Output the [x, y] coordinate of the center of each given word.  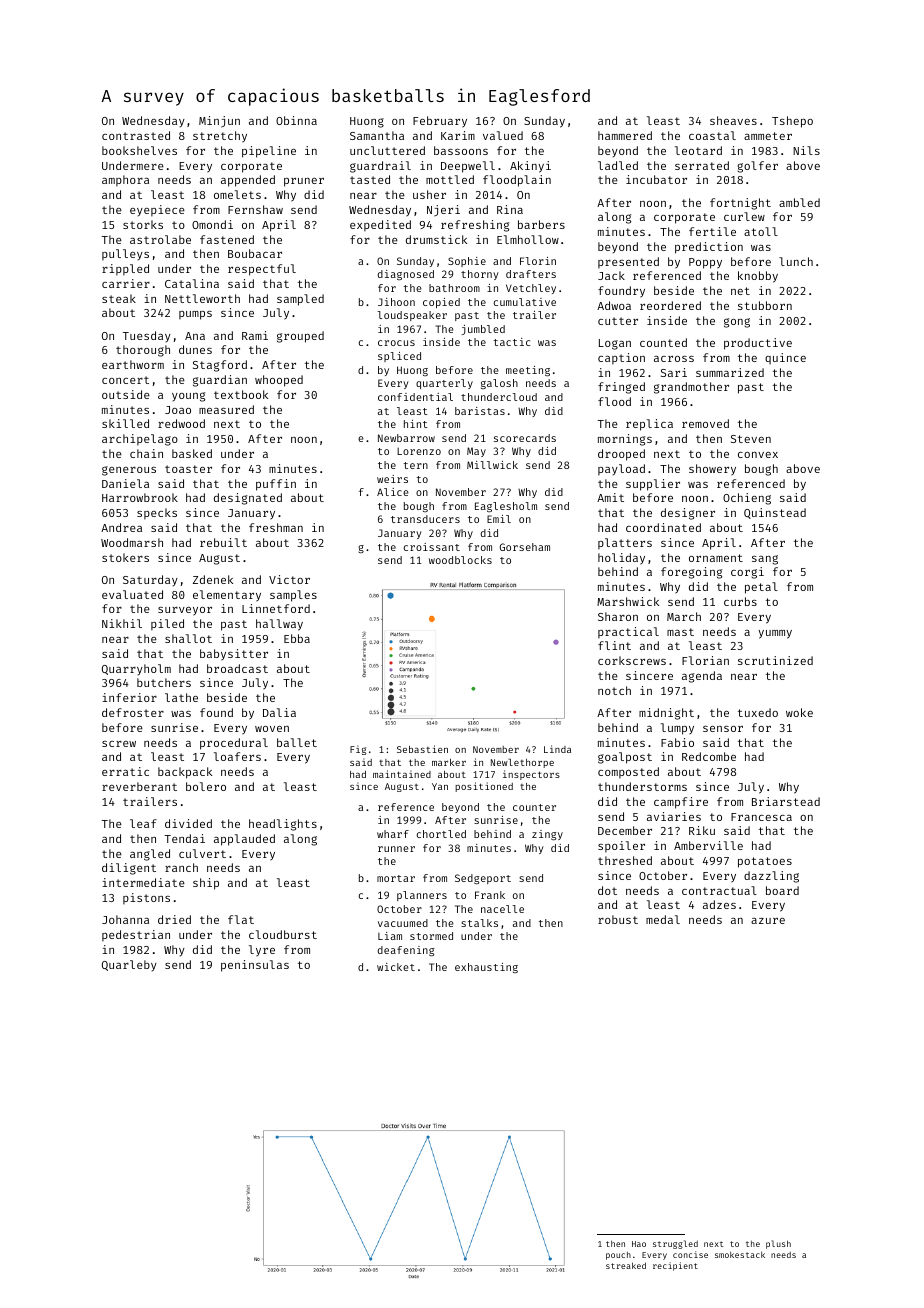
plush [778, 1244]
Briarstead [786, 801]
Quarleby [129, 965]
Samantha [377, 135]
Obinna [296, 120]
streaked [626, 1265]
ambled [799, 202]
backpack [185, 773]
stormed [431, 936]
